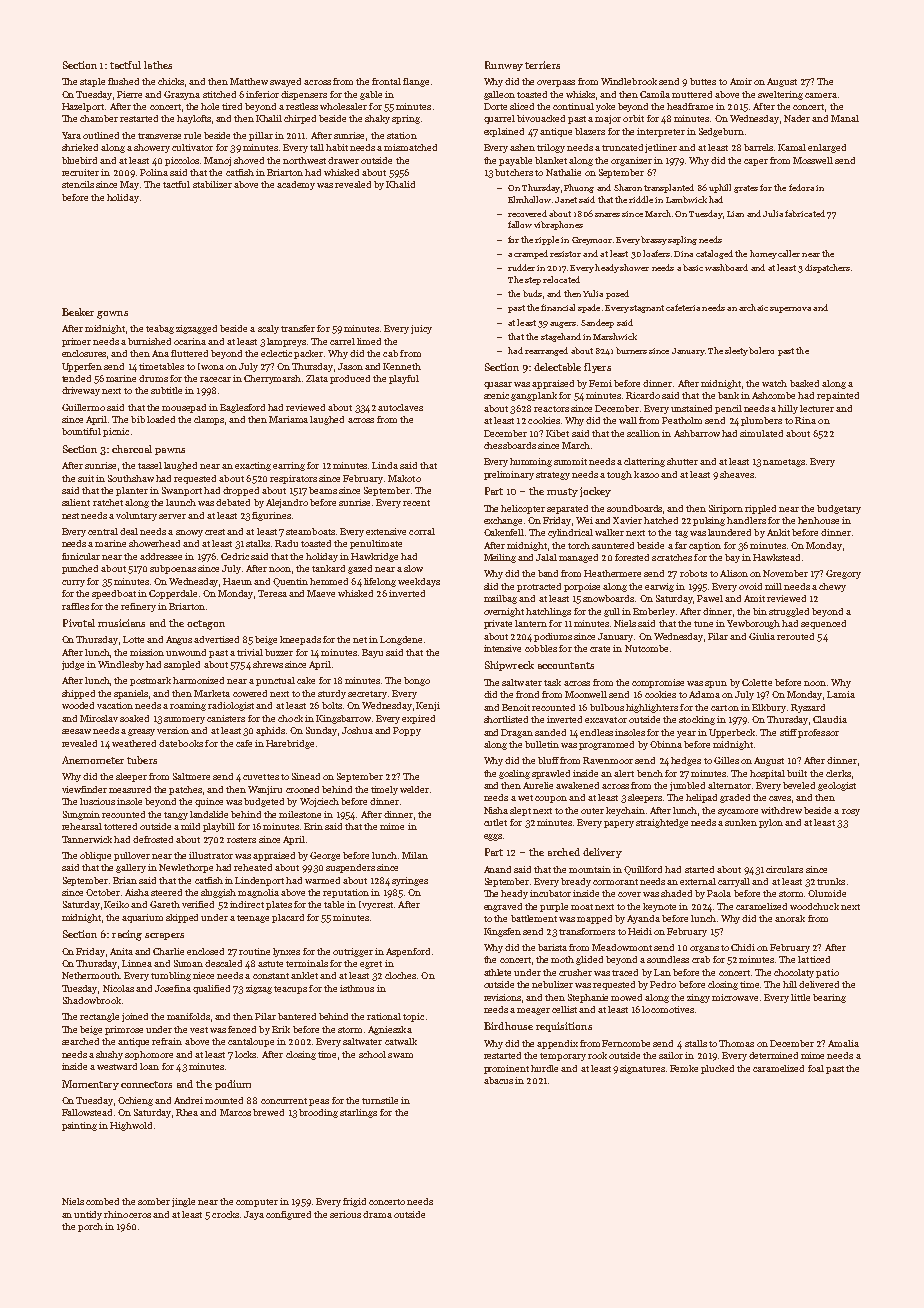 The height and width of the document is (1308, 924). Describe the element at coordinates (734, 573) in the document. I see `Alison` at that location.
